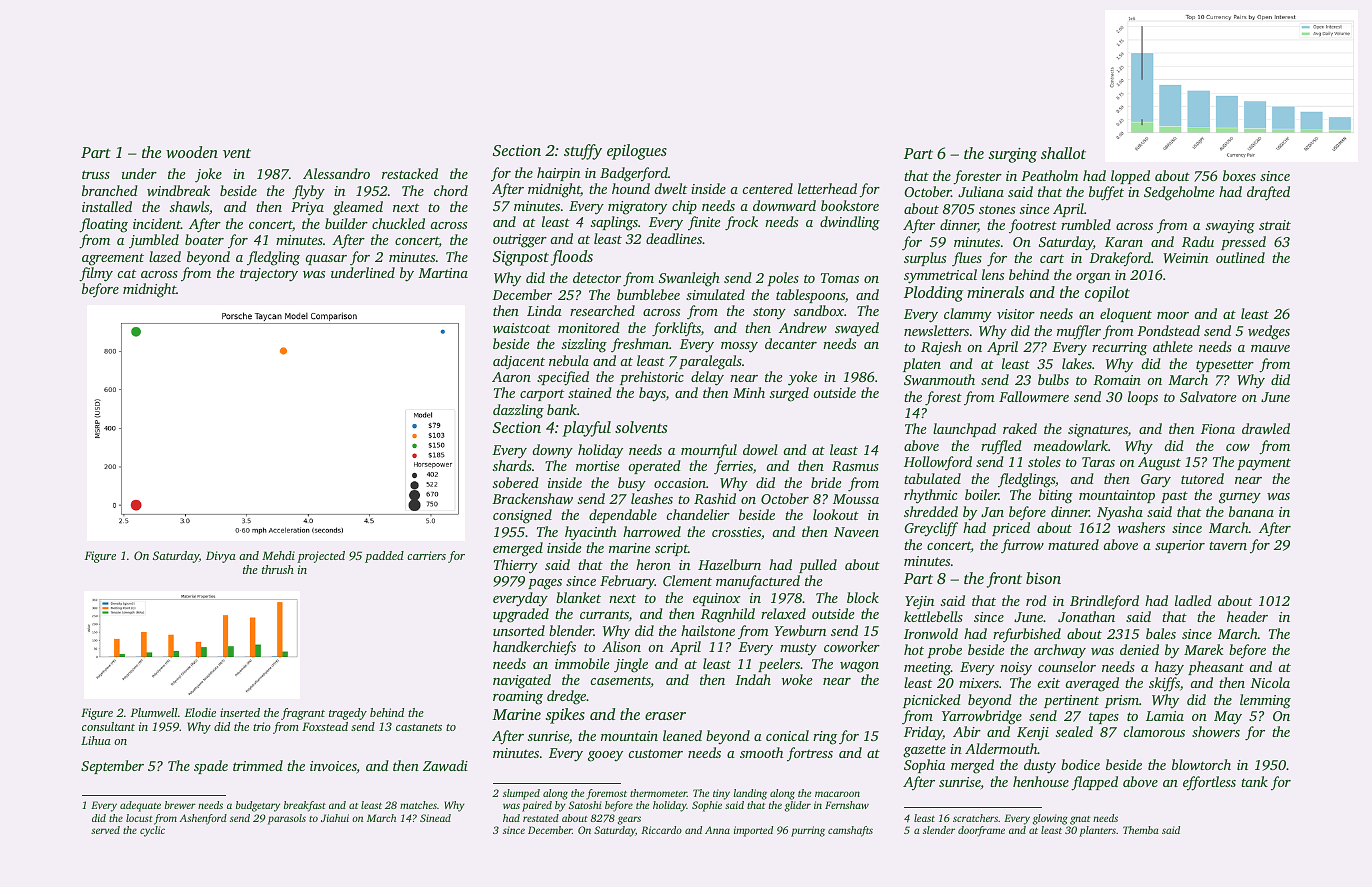 This document has width=1372, height=887. What do you see at coordinates (518, 411) in the document?
I see `dazzling` at bounding box center [518, 411].
